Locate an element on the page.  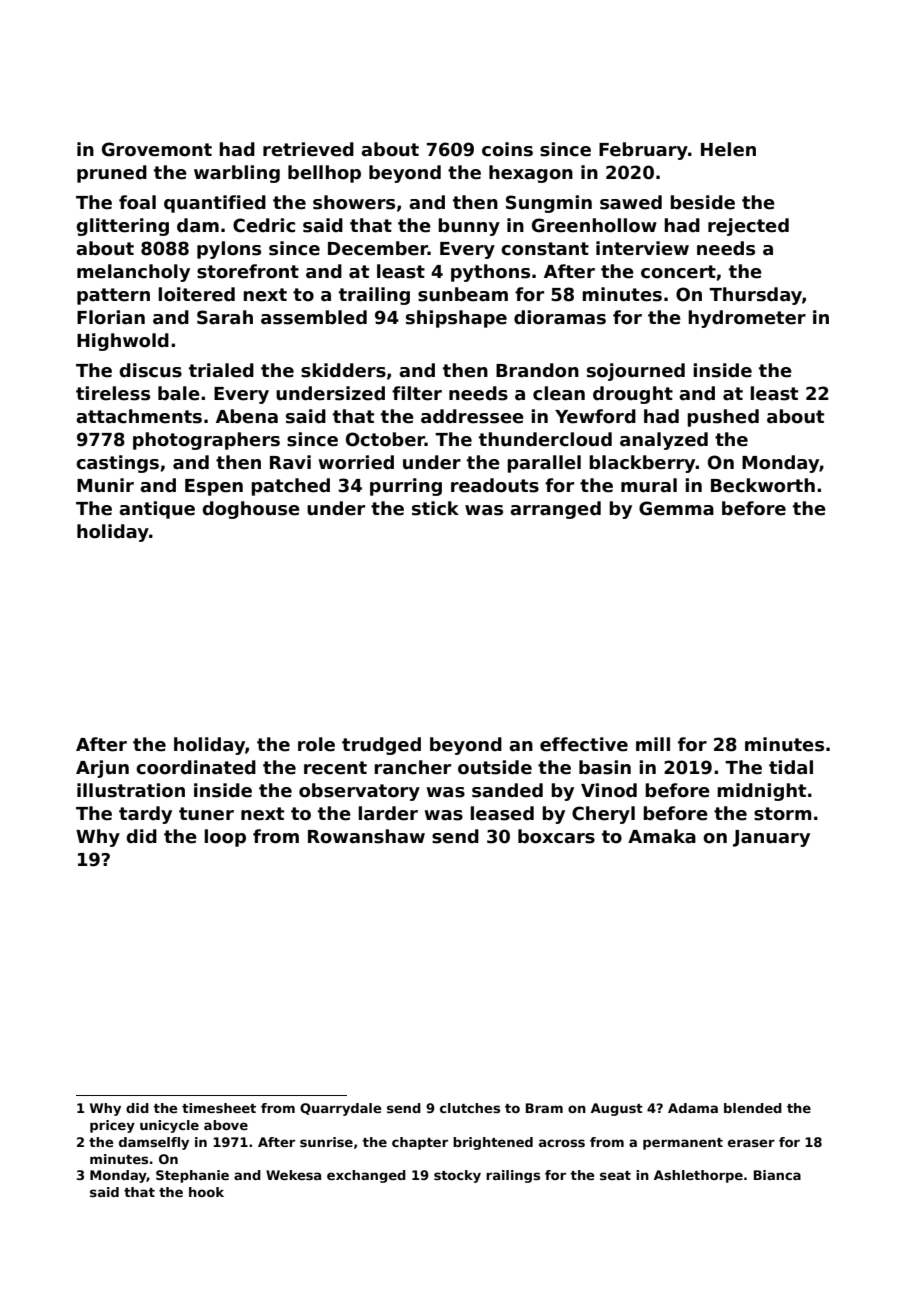
boxcars is located at coordinates (556, 836).
